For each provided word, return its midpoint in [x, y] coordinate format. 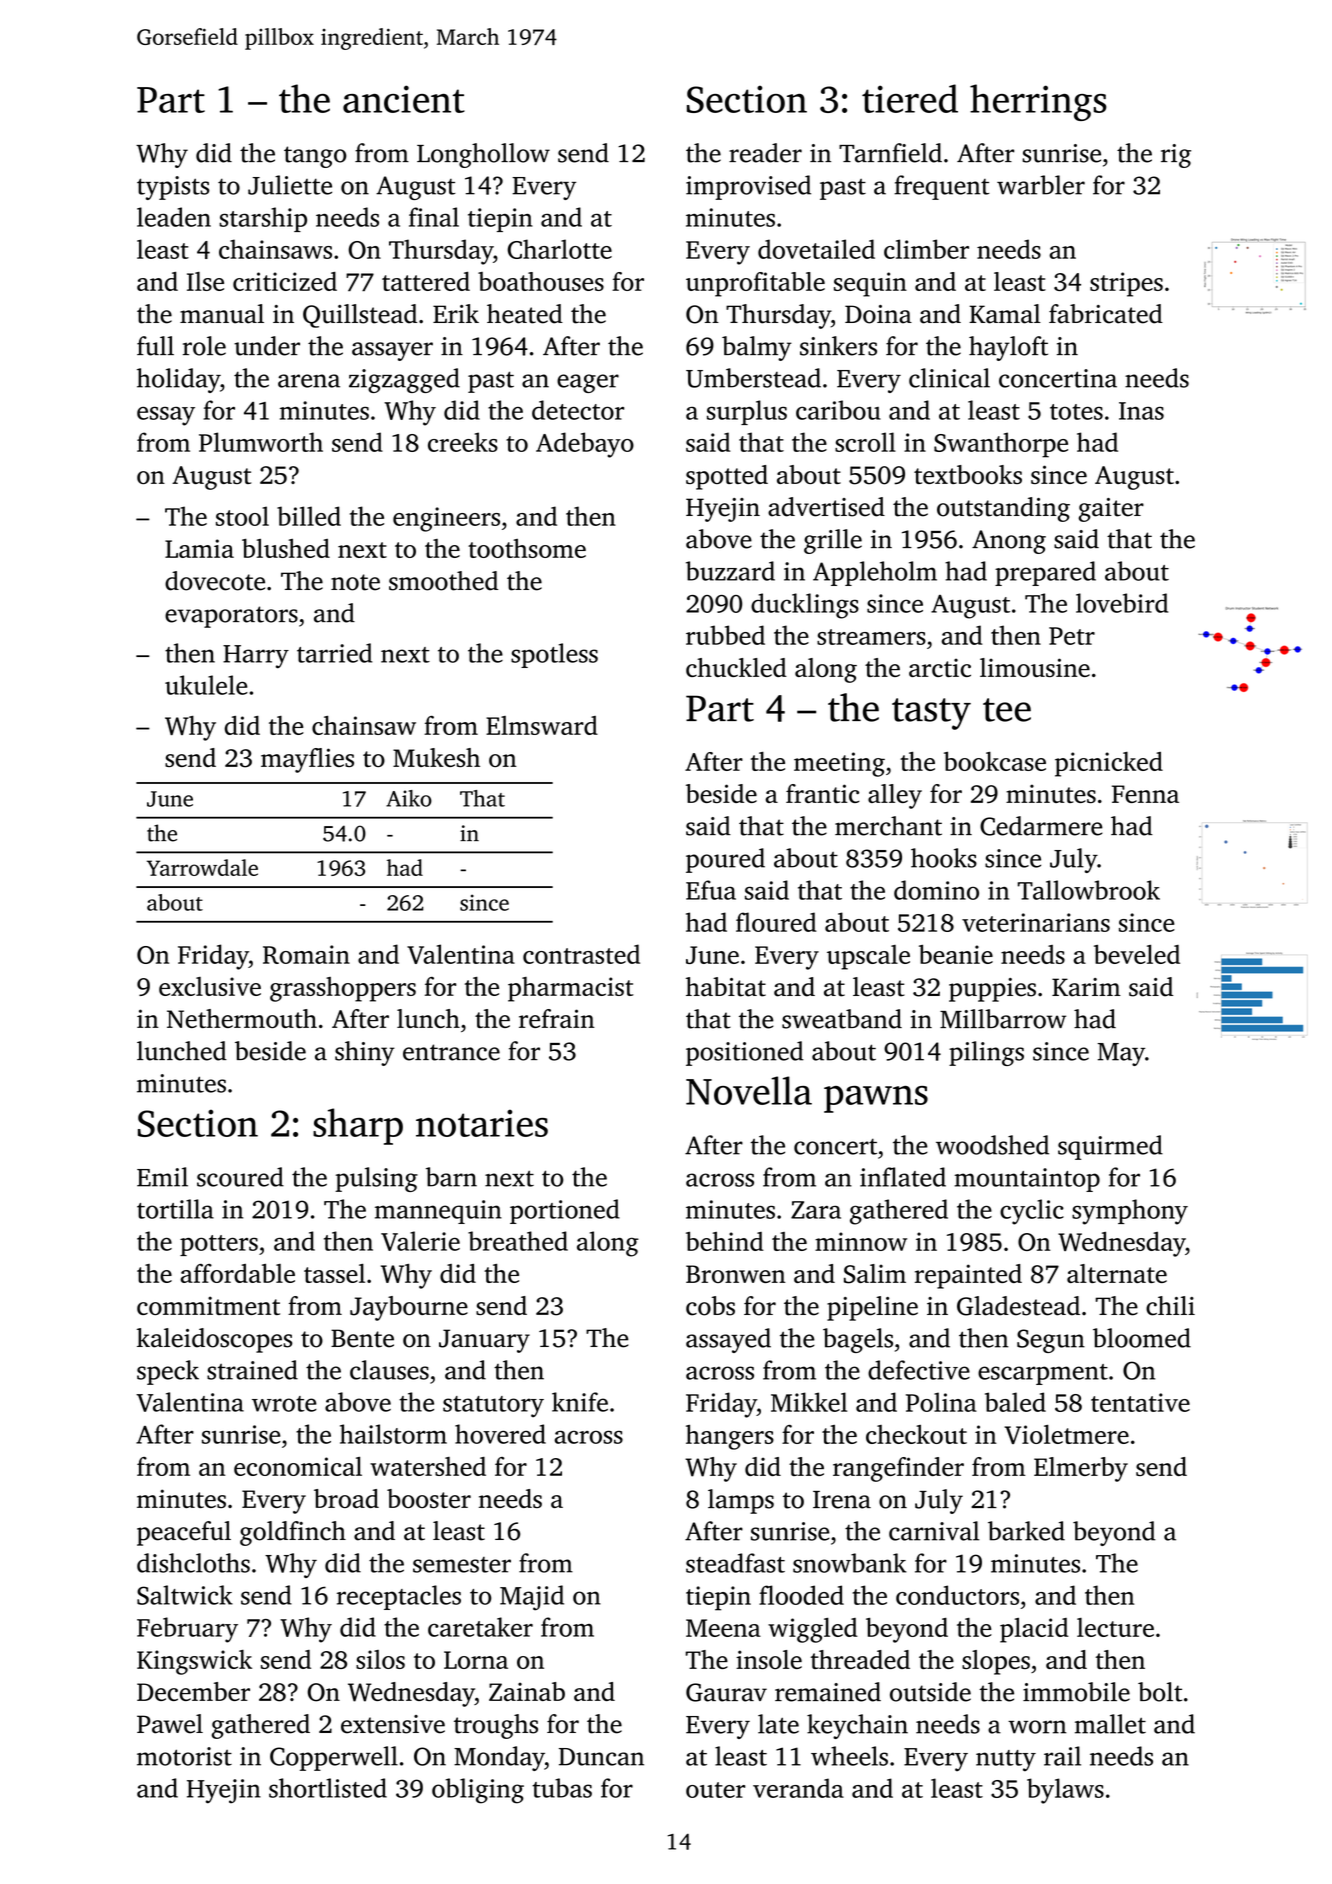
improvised [748, 187]
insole [769, 1659]
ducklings [805, 606]
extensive [393, 1724]
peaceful [184, 1533]
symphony [1130, 1212]
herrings [1038, 102]
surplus [747, 412]
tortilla [175, 1209]
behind [725, 1241]
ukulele [206, 685]
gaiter [1111, 510]
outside [930, 1692]
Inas [1141, 411]
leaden [174, 217]
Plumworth [261, 442]
